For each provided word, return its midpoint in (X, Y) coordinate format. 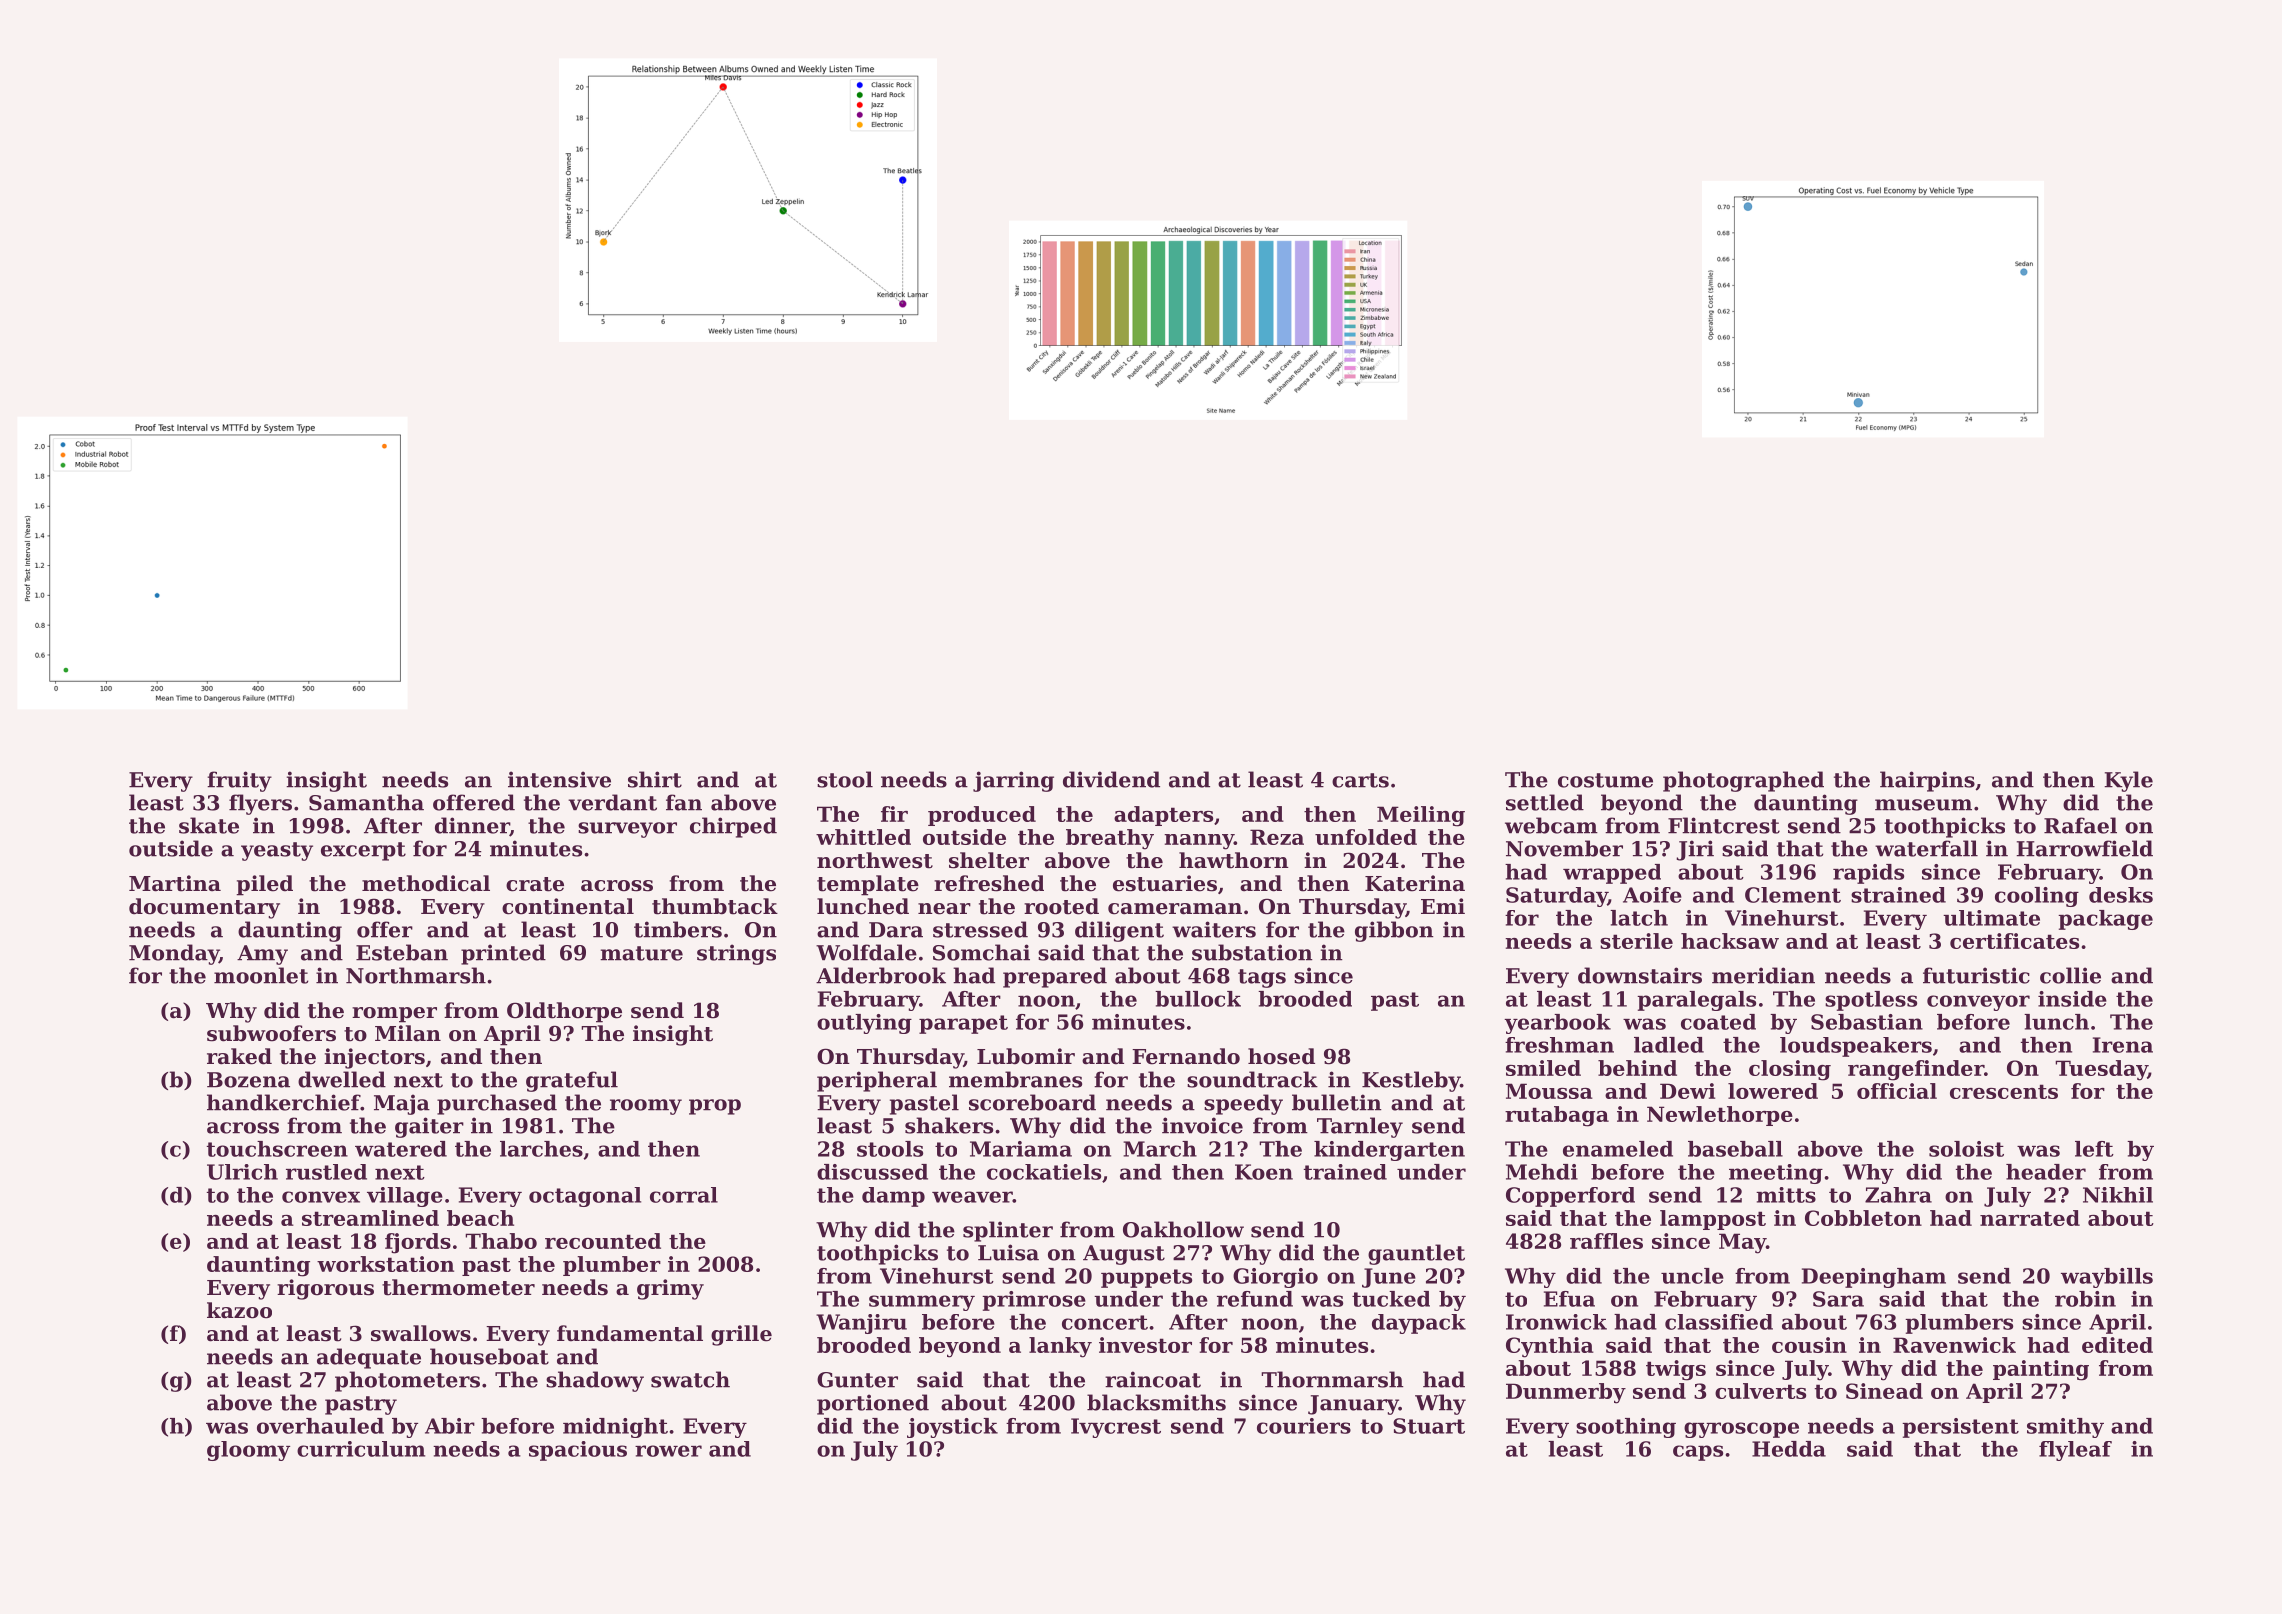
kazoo (239, 1310)
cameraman (1175, 909)
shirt (655, 779)
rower (668, 1451)
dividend (1111, 779)
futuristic (1976, 975)
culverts (1760, 1391)
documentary (204, 908)
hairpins (1927, 781)
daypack (1419, 1324)
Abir (450, 1426)
